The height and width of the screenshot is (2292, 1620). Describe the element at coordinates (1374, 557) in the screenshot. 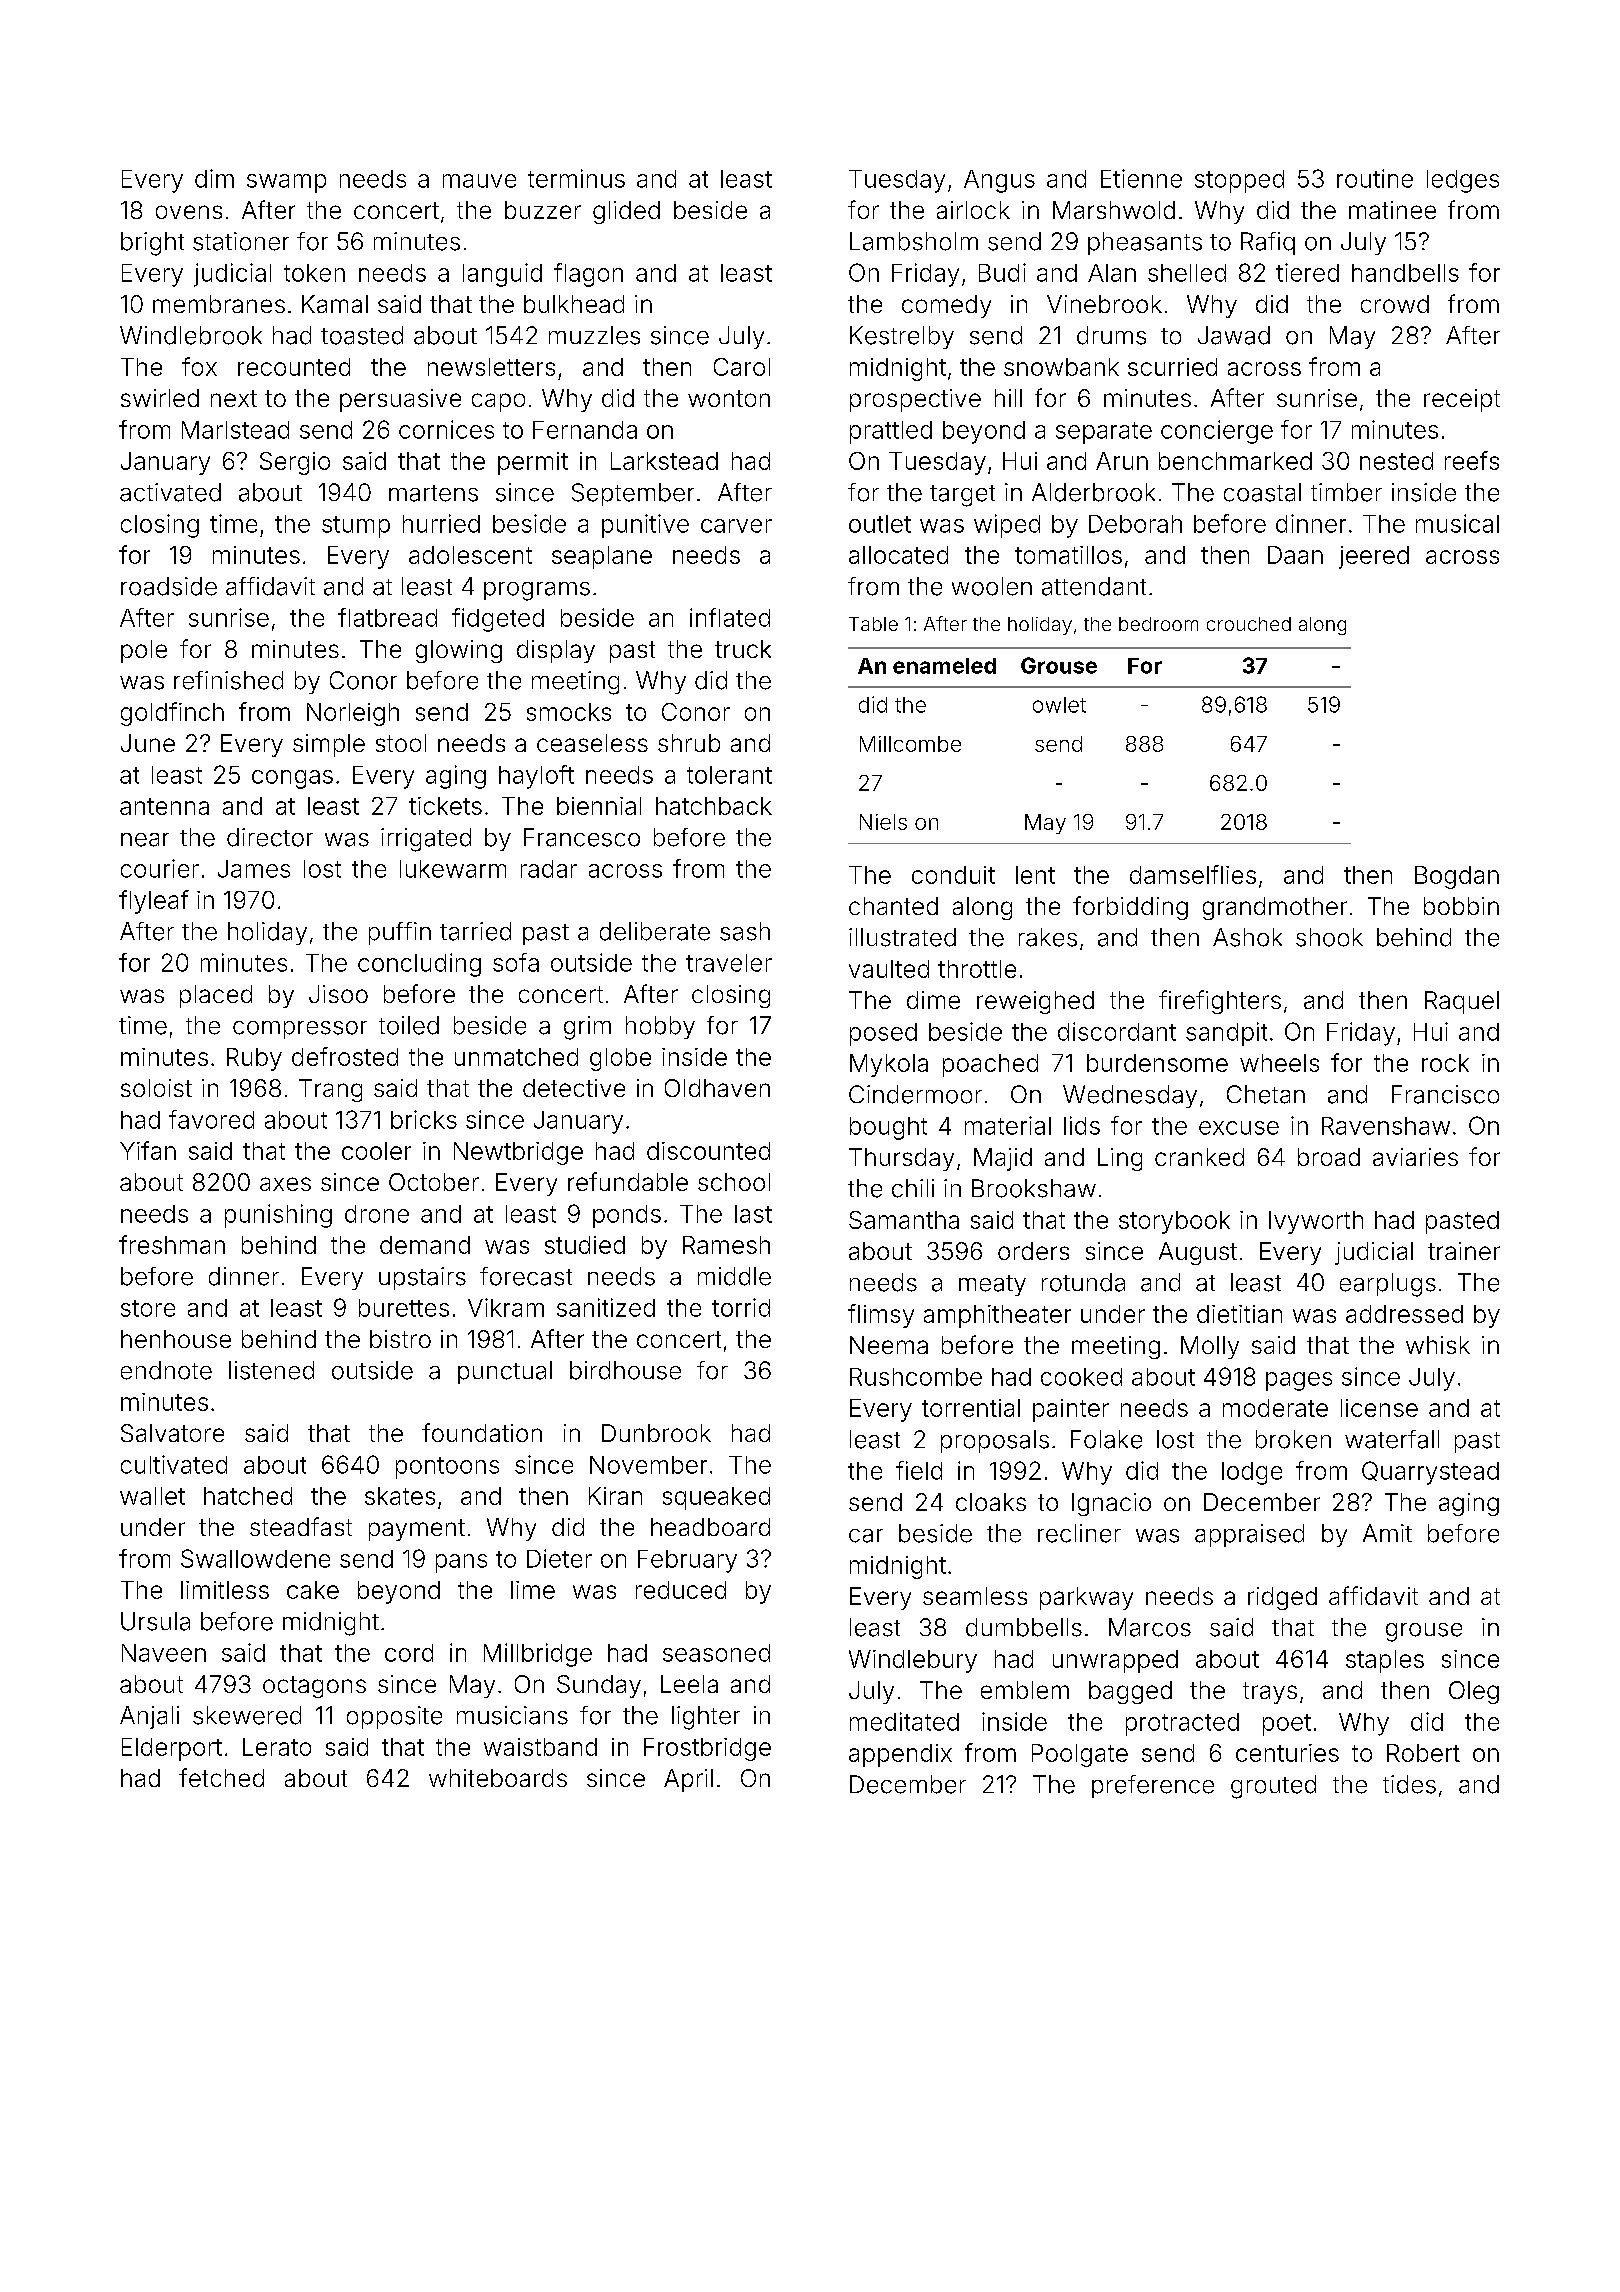

I see `jeered` at that location.
